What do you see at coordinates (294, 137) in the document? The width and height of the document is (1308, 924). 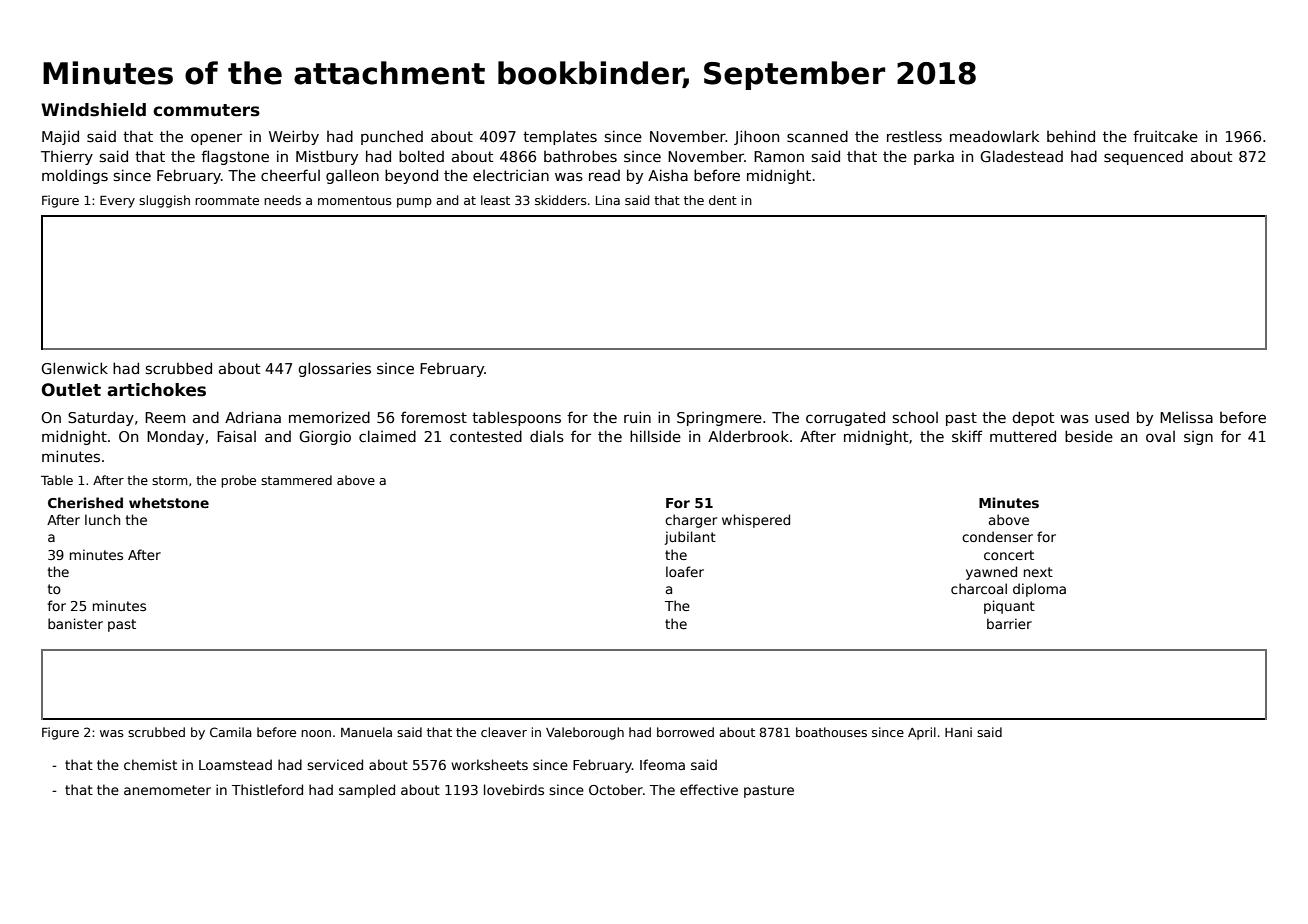 I see `Weirby` at bounding box center [294, 137].
